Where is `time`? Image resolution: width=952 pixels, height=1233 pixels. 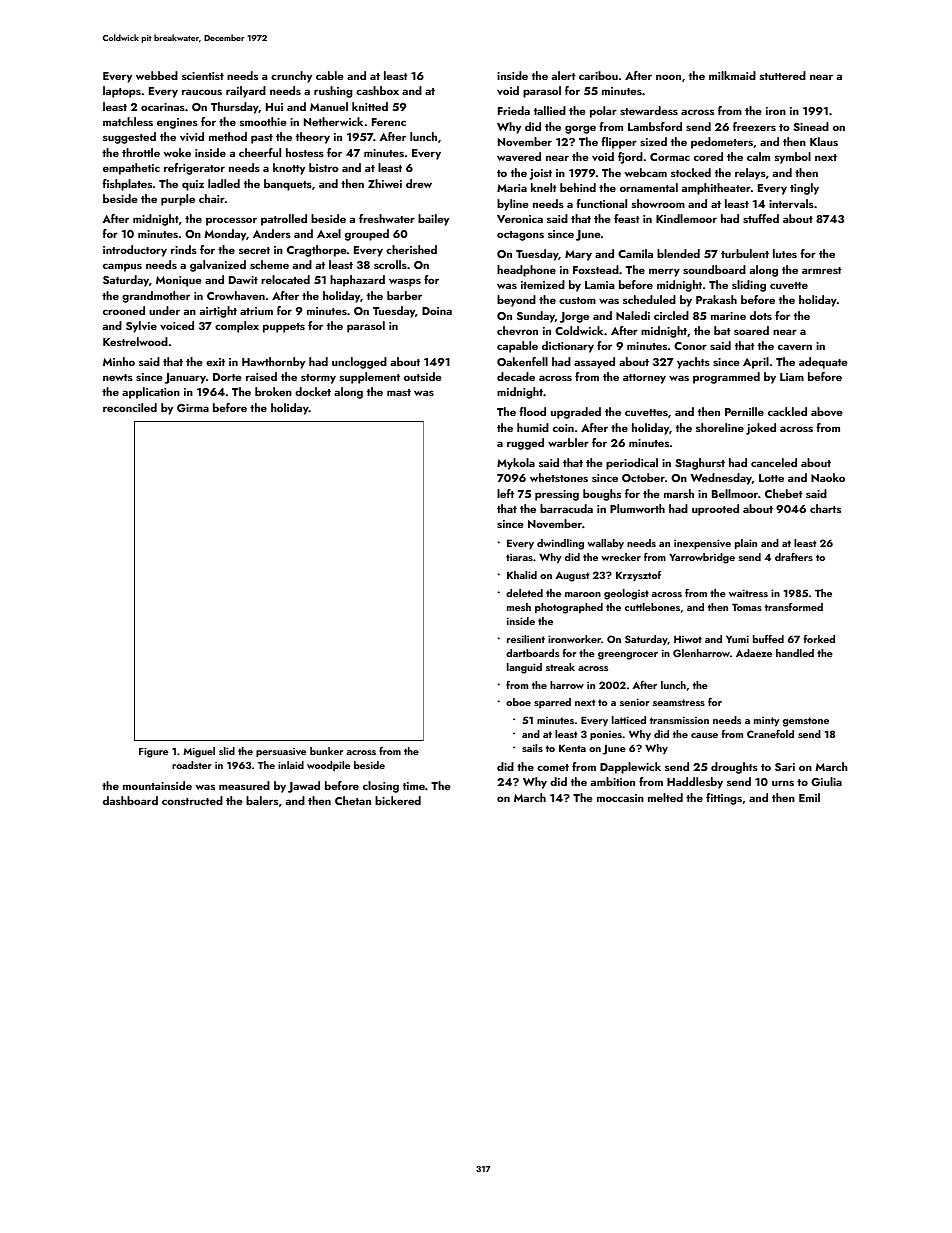 time is located at coordinates (414, 786).
